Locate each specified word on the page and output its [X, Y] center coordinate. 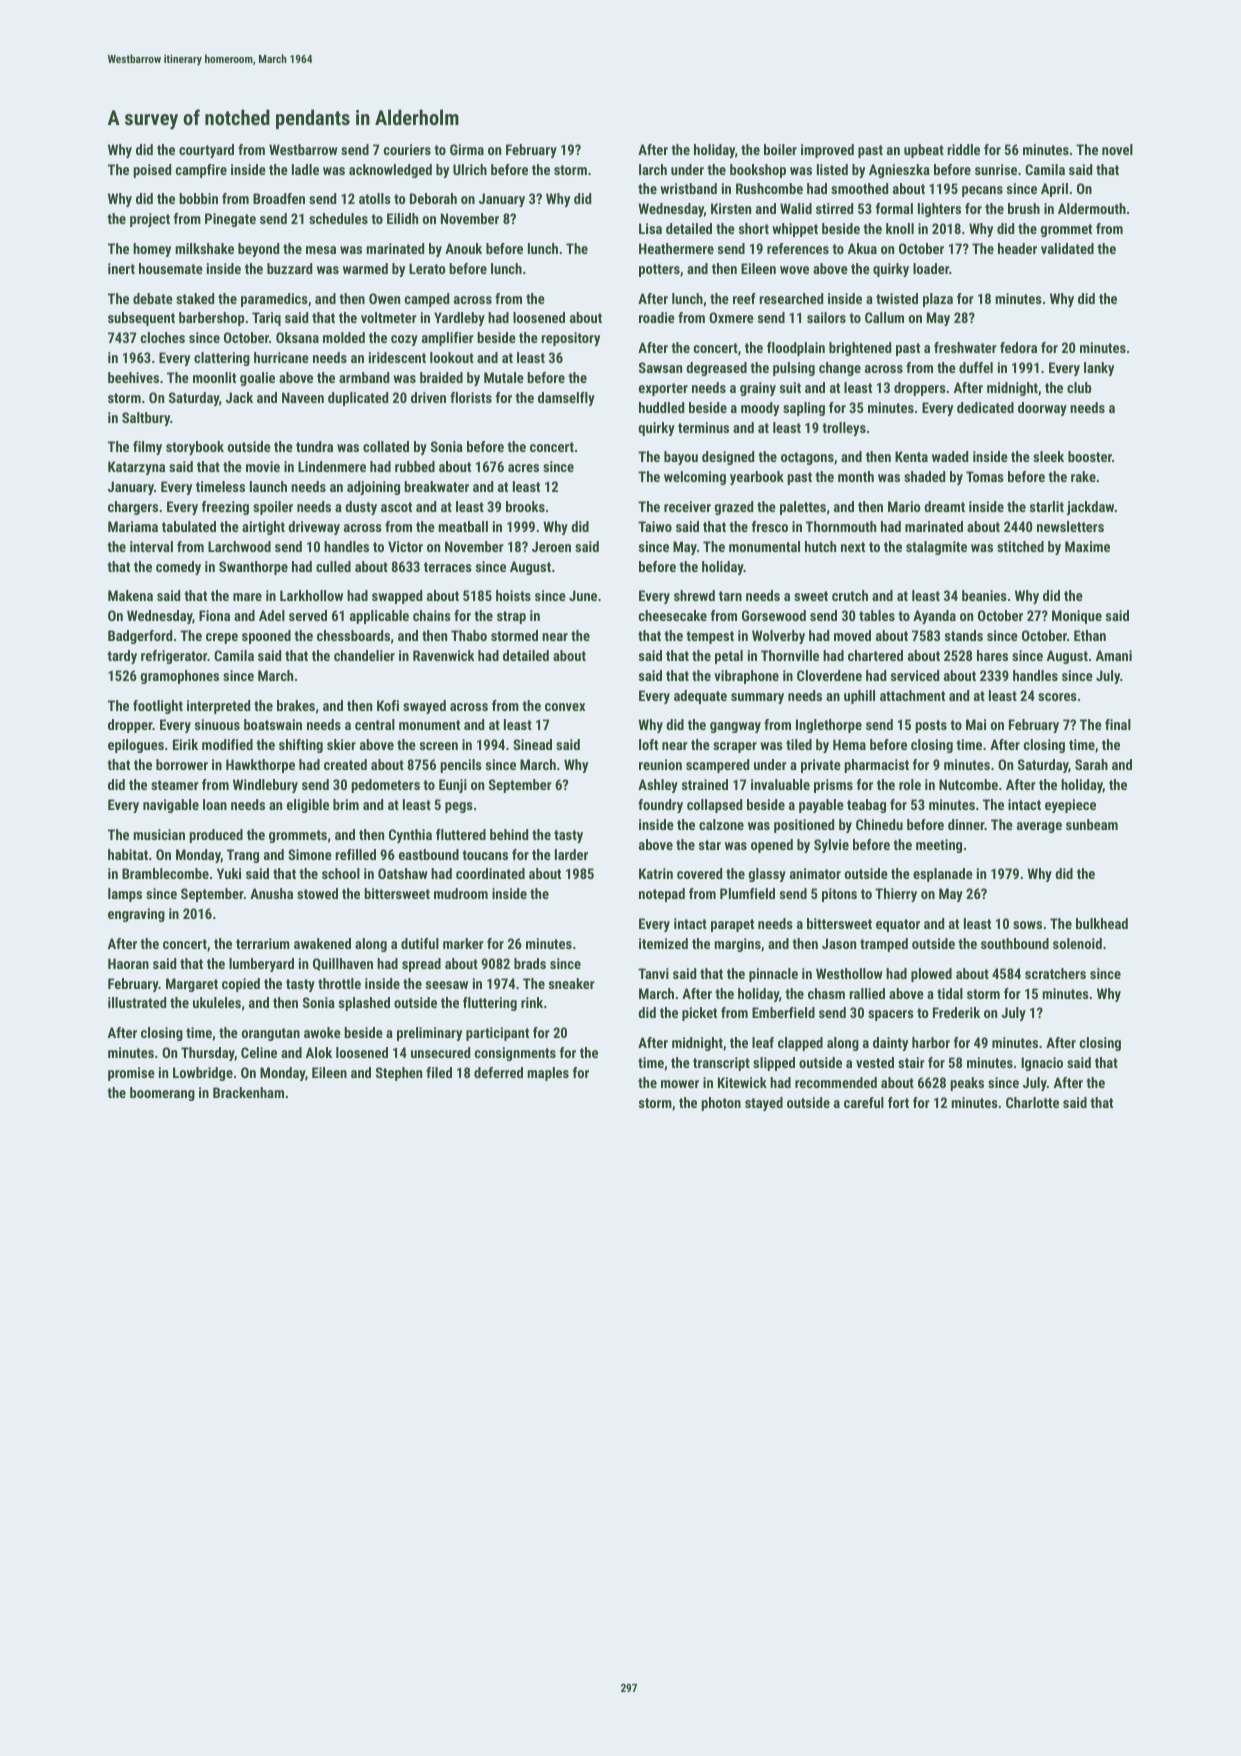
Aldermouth [1092, 208]
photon [721, 1104]
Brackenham [248, 1092]
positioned [804, 826]
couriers [407, 149]
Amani [1114, 655]
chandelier [364, 655]
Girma [467, 149]
